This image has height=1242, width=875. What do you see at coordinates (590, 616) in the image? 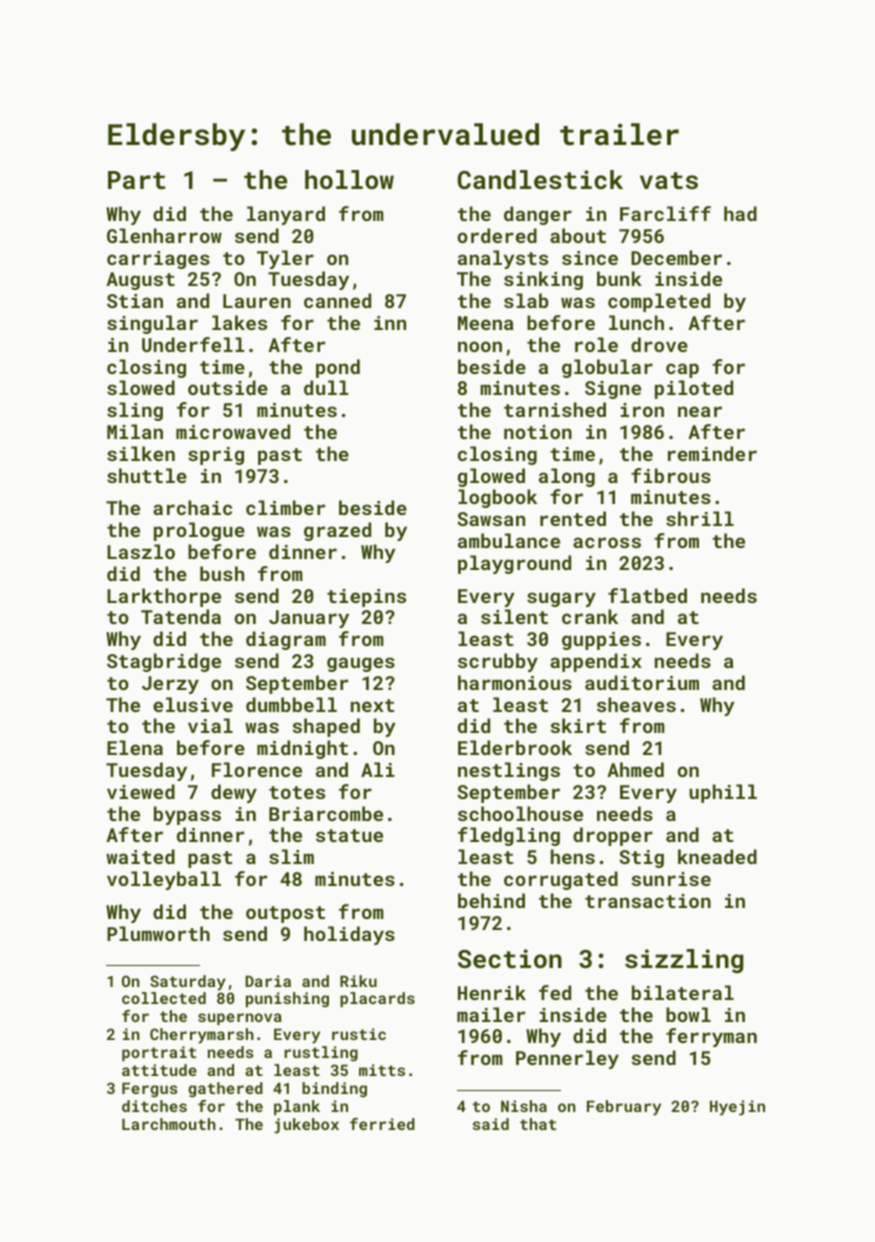
I see `crank` at bounding box center [590, 616].
